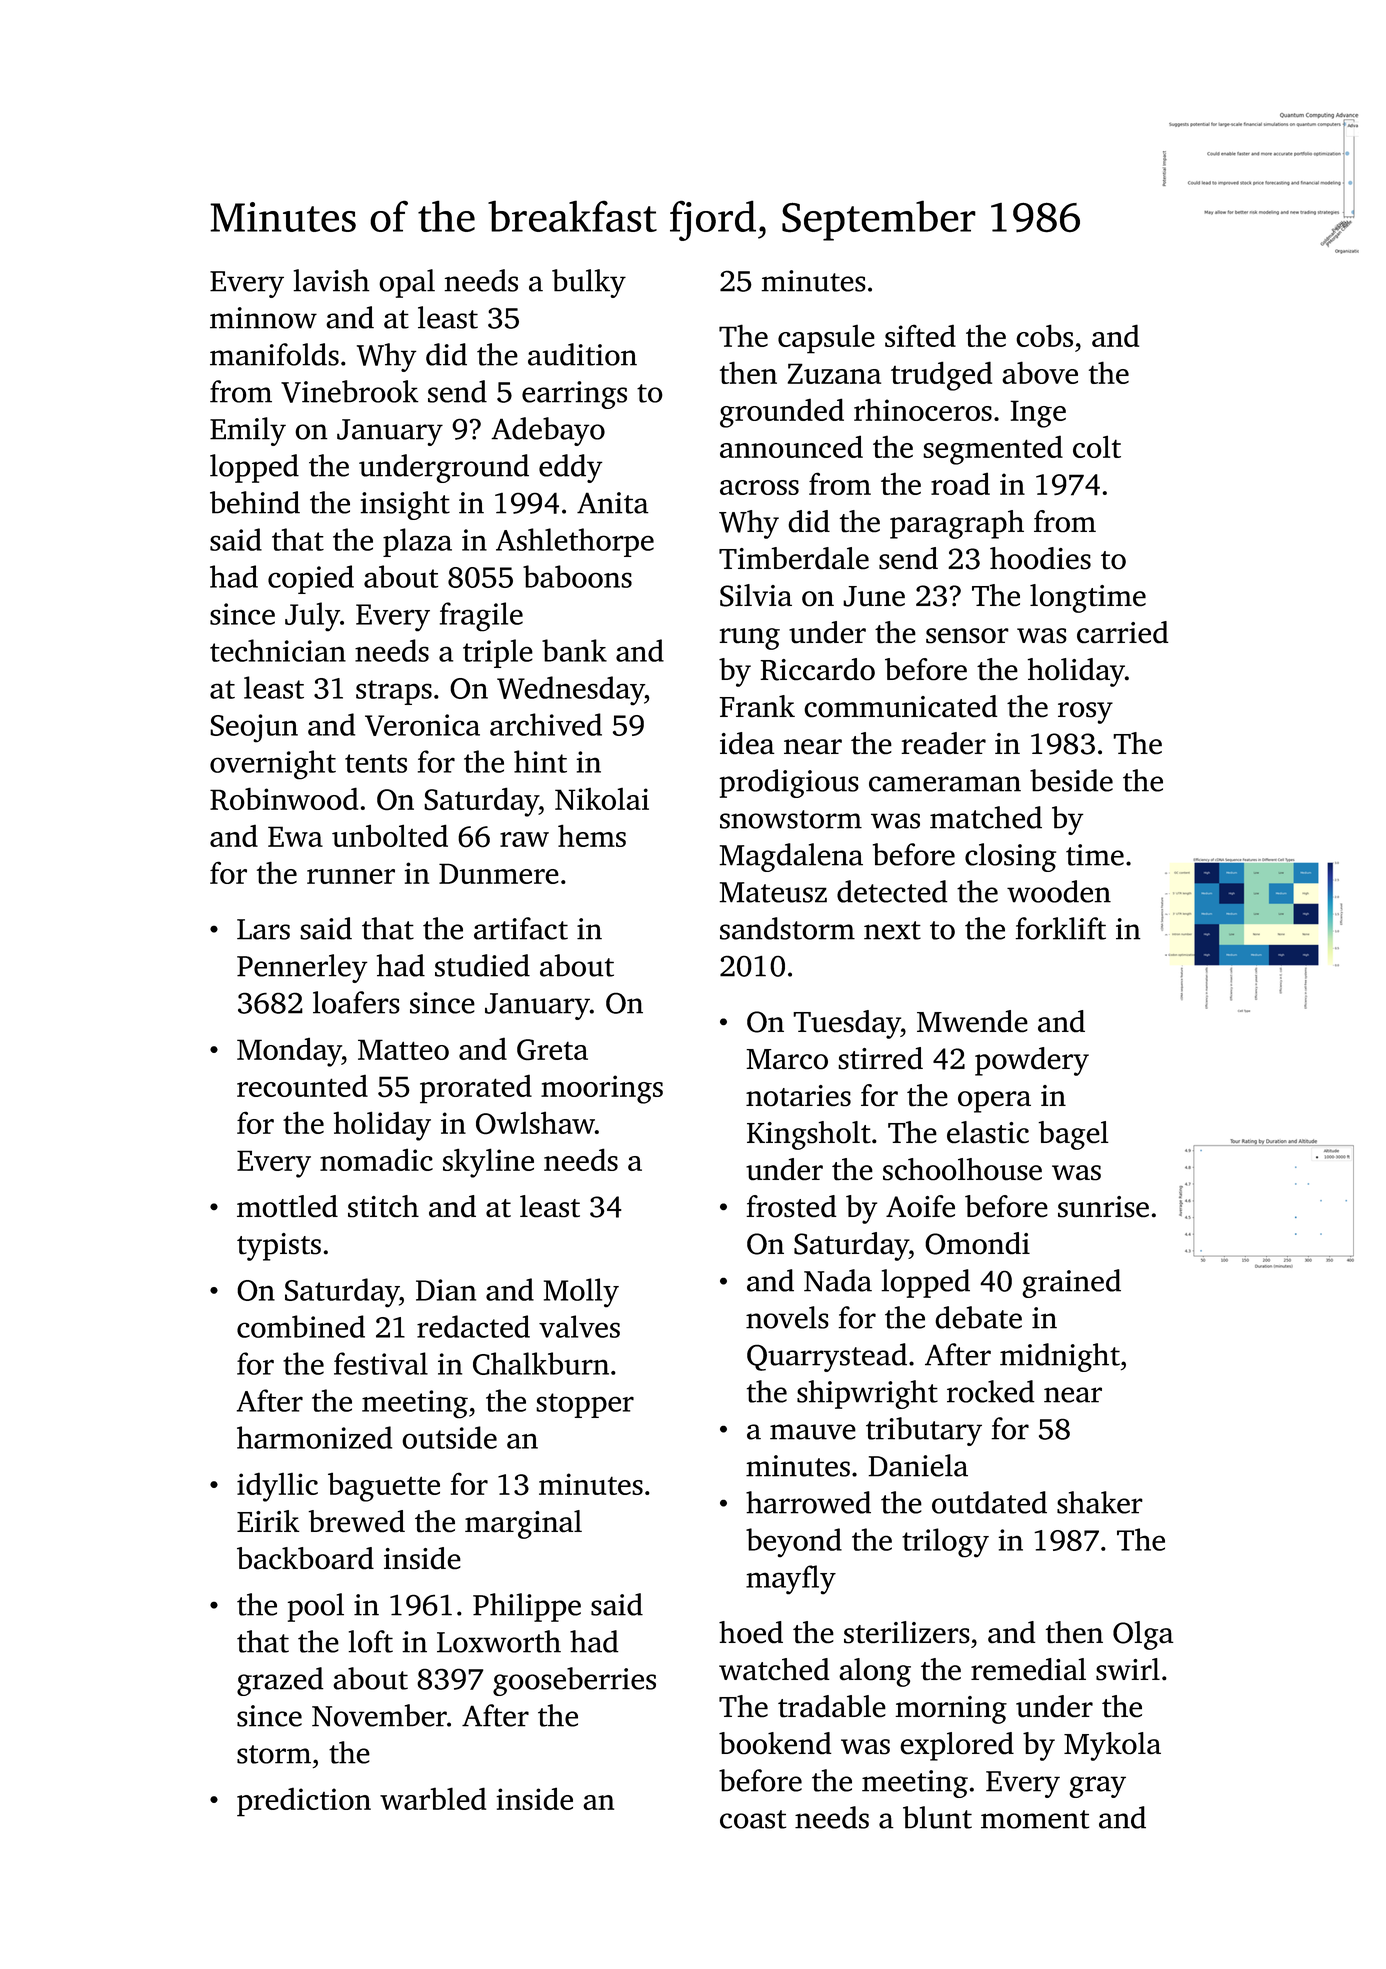 Image resolution: width=1386 pixels, height=1969 pixels. I want to click on coast, so click(753, 1819).
